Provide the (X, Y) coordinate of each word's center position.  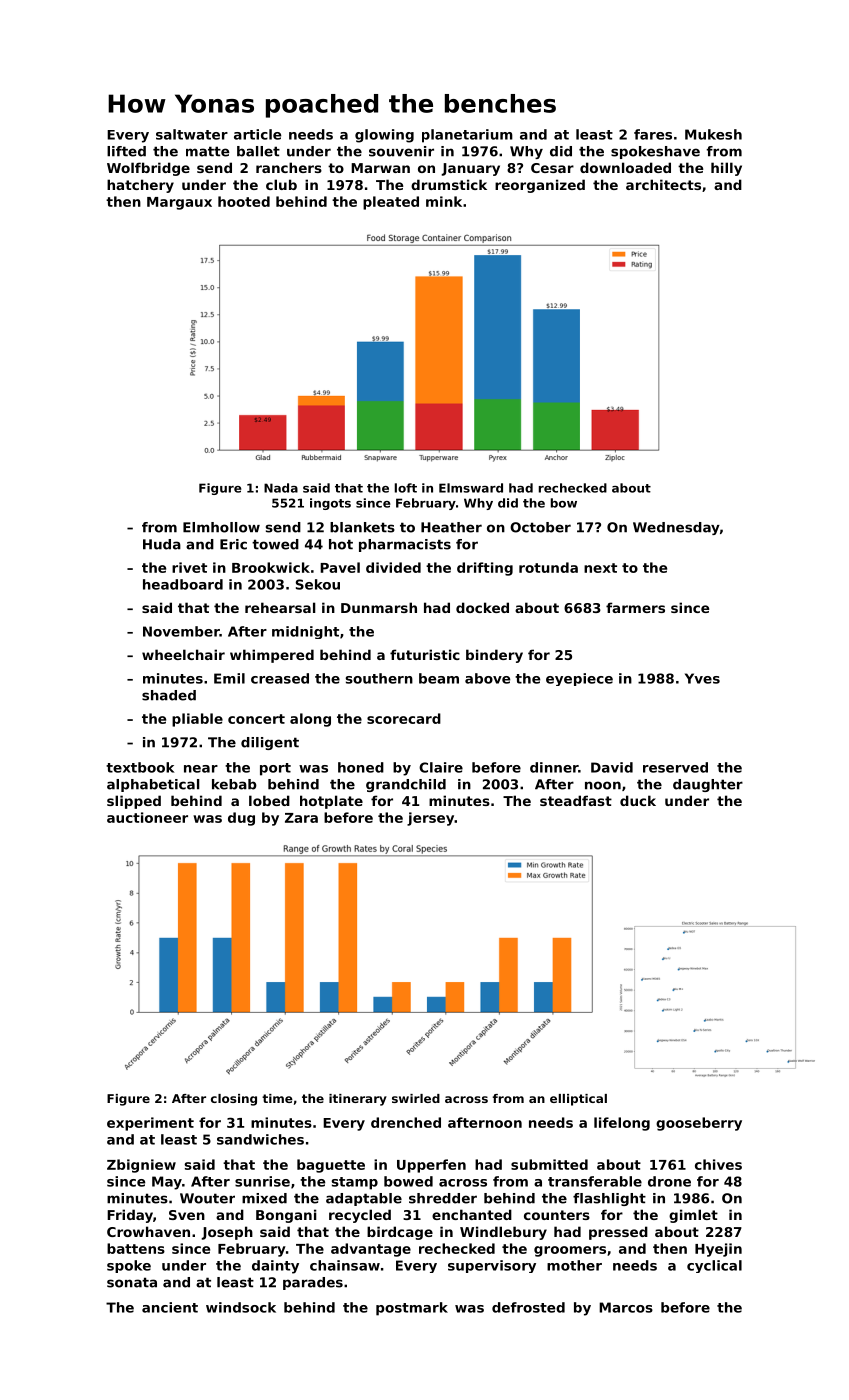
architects (663, 184)
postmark (412, 1309)
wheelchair (183, 654)
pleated (391, 203)
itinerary (358, 1100)
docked (482, 607)
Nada (281, 488)
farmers (635, 607)
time (277, 1098)
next (600, 568)
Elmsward (471, 488)
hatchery (140, 186)
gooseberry (699, 1124)
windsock (241, 1307)
